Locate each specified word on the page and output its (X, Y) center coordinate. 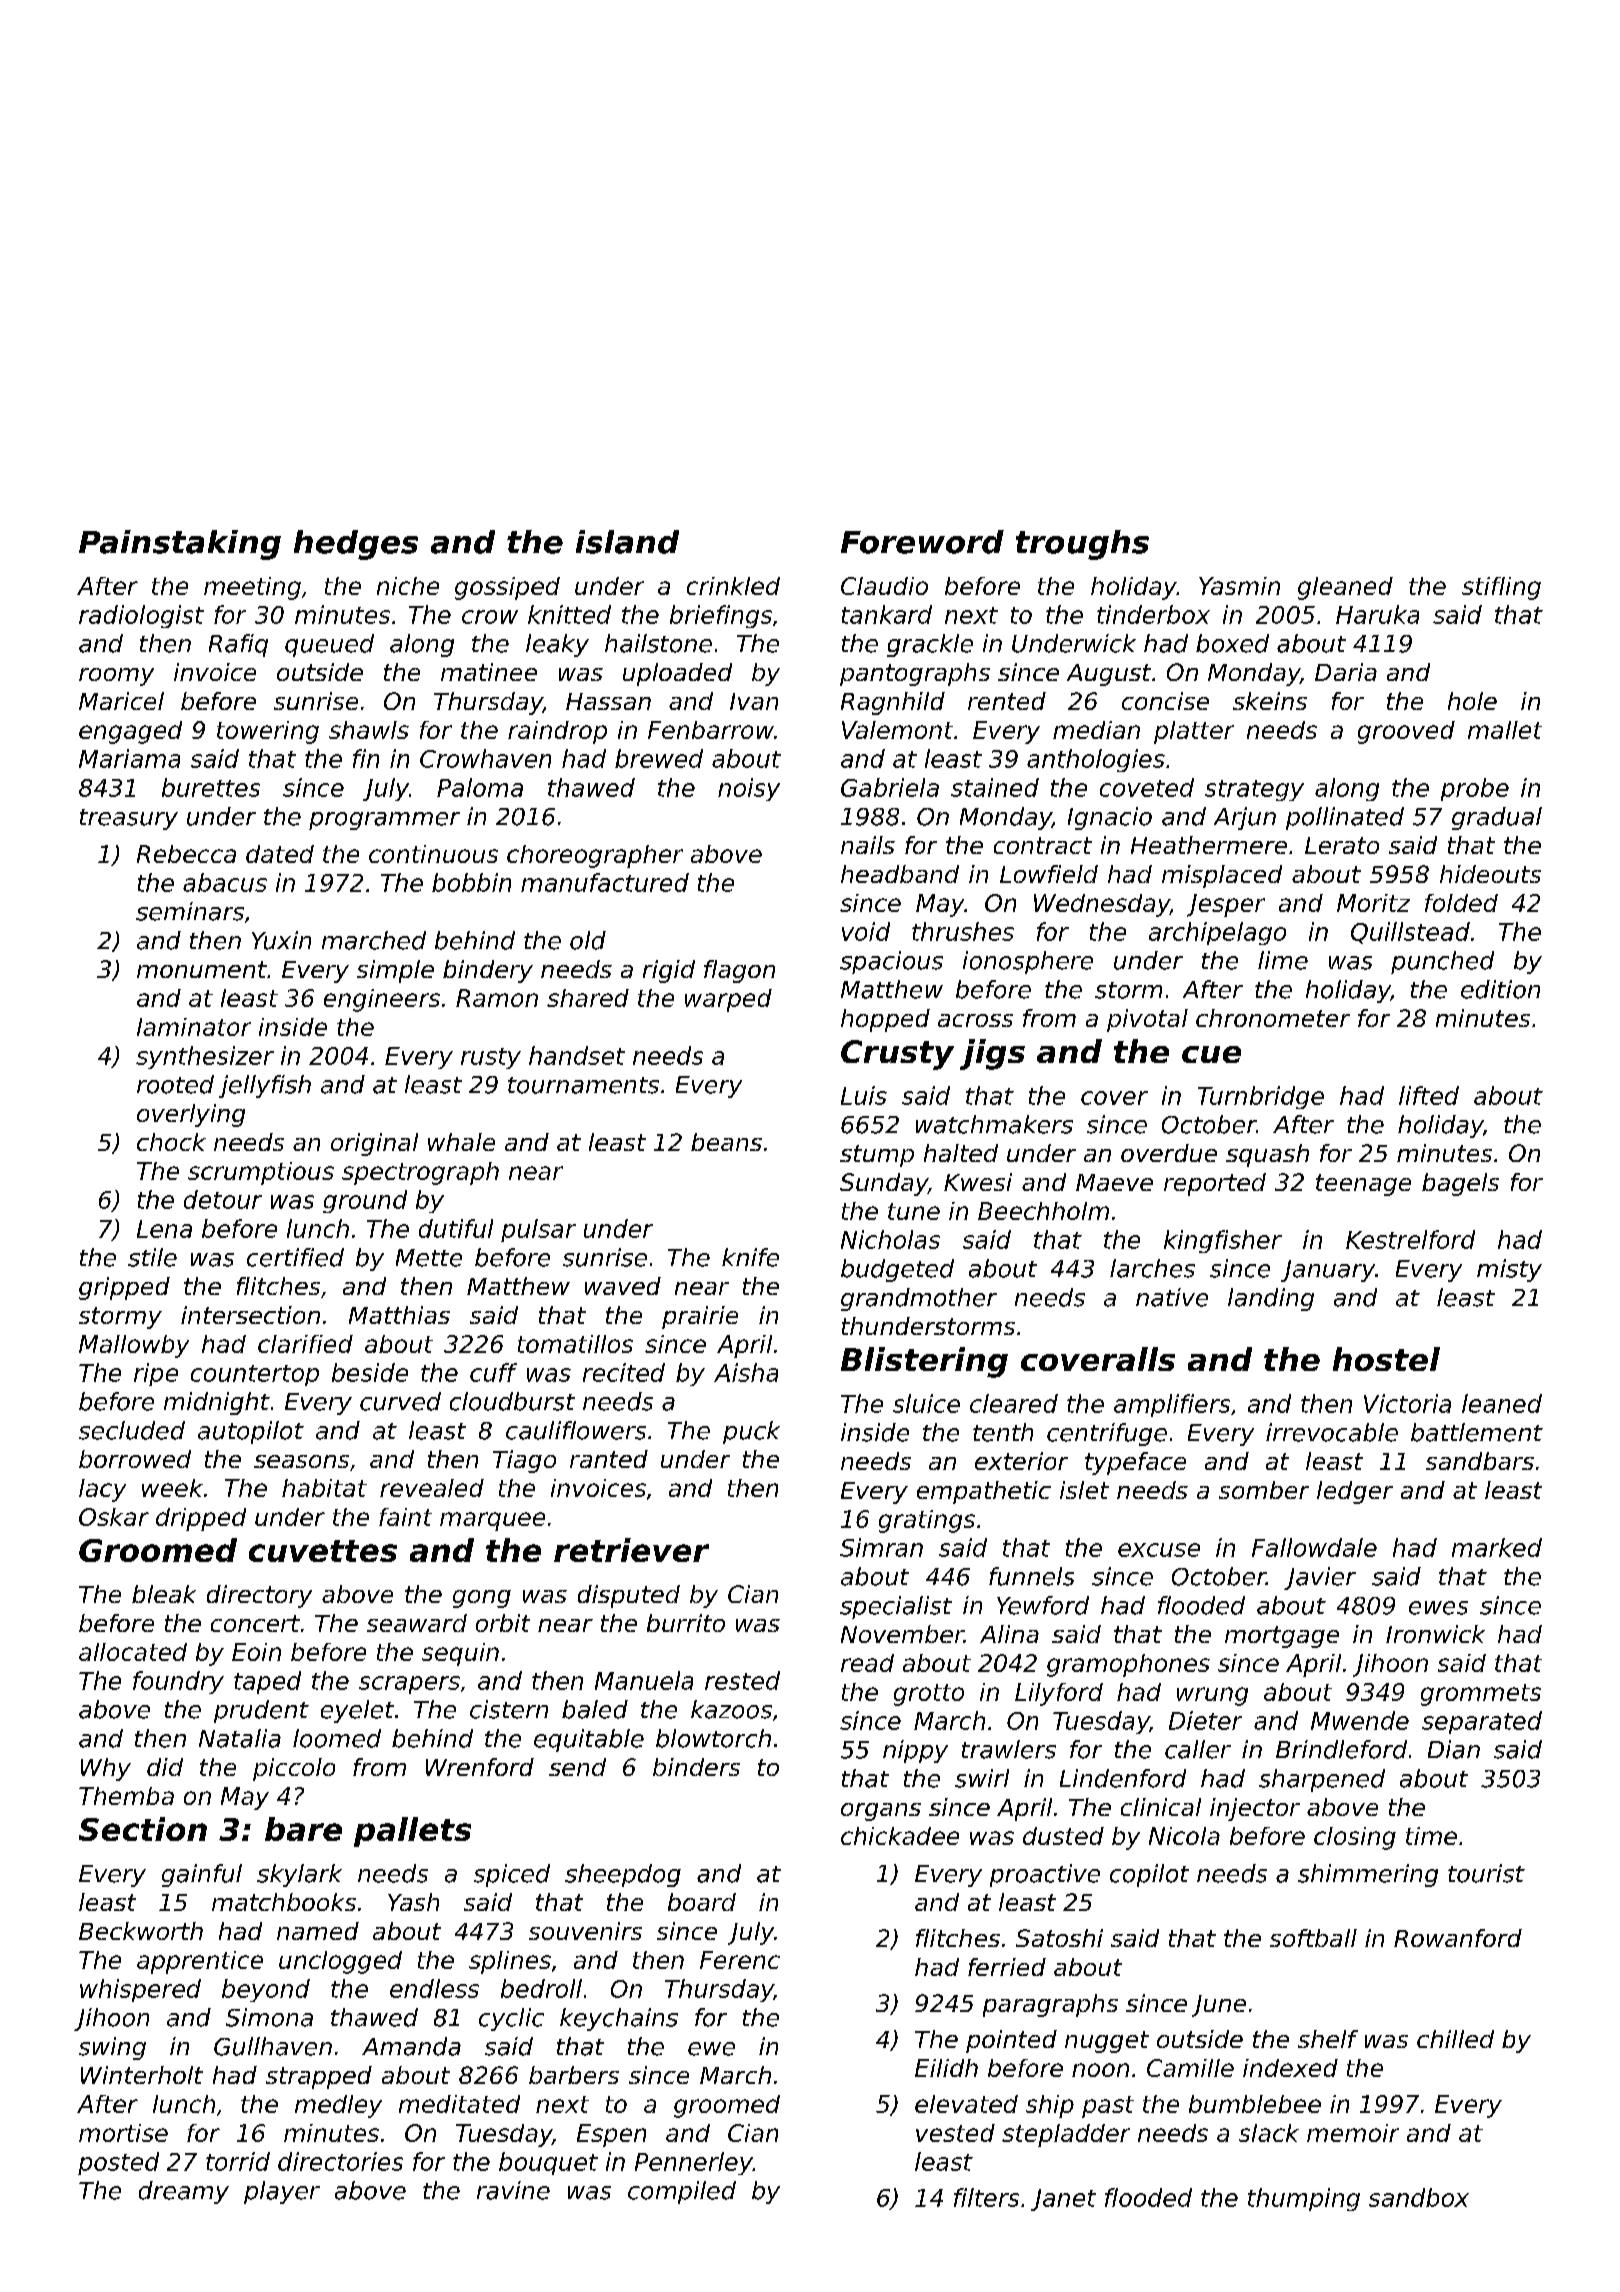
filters (986, 2197)
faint (405, 1517)
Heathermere (1209, 845)
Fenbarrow (711, 730)
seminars (190, 911)
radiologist (141, 616)
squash (1267, 1155)
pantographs (915, 674)
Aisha (746, 1372)
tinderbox (1153, 614)
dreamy (184, 2192)
